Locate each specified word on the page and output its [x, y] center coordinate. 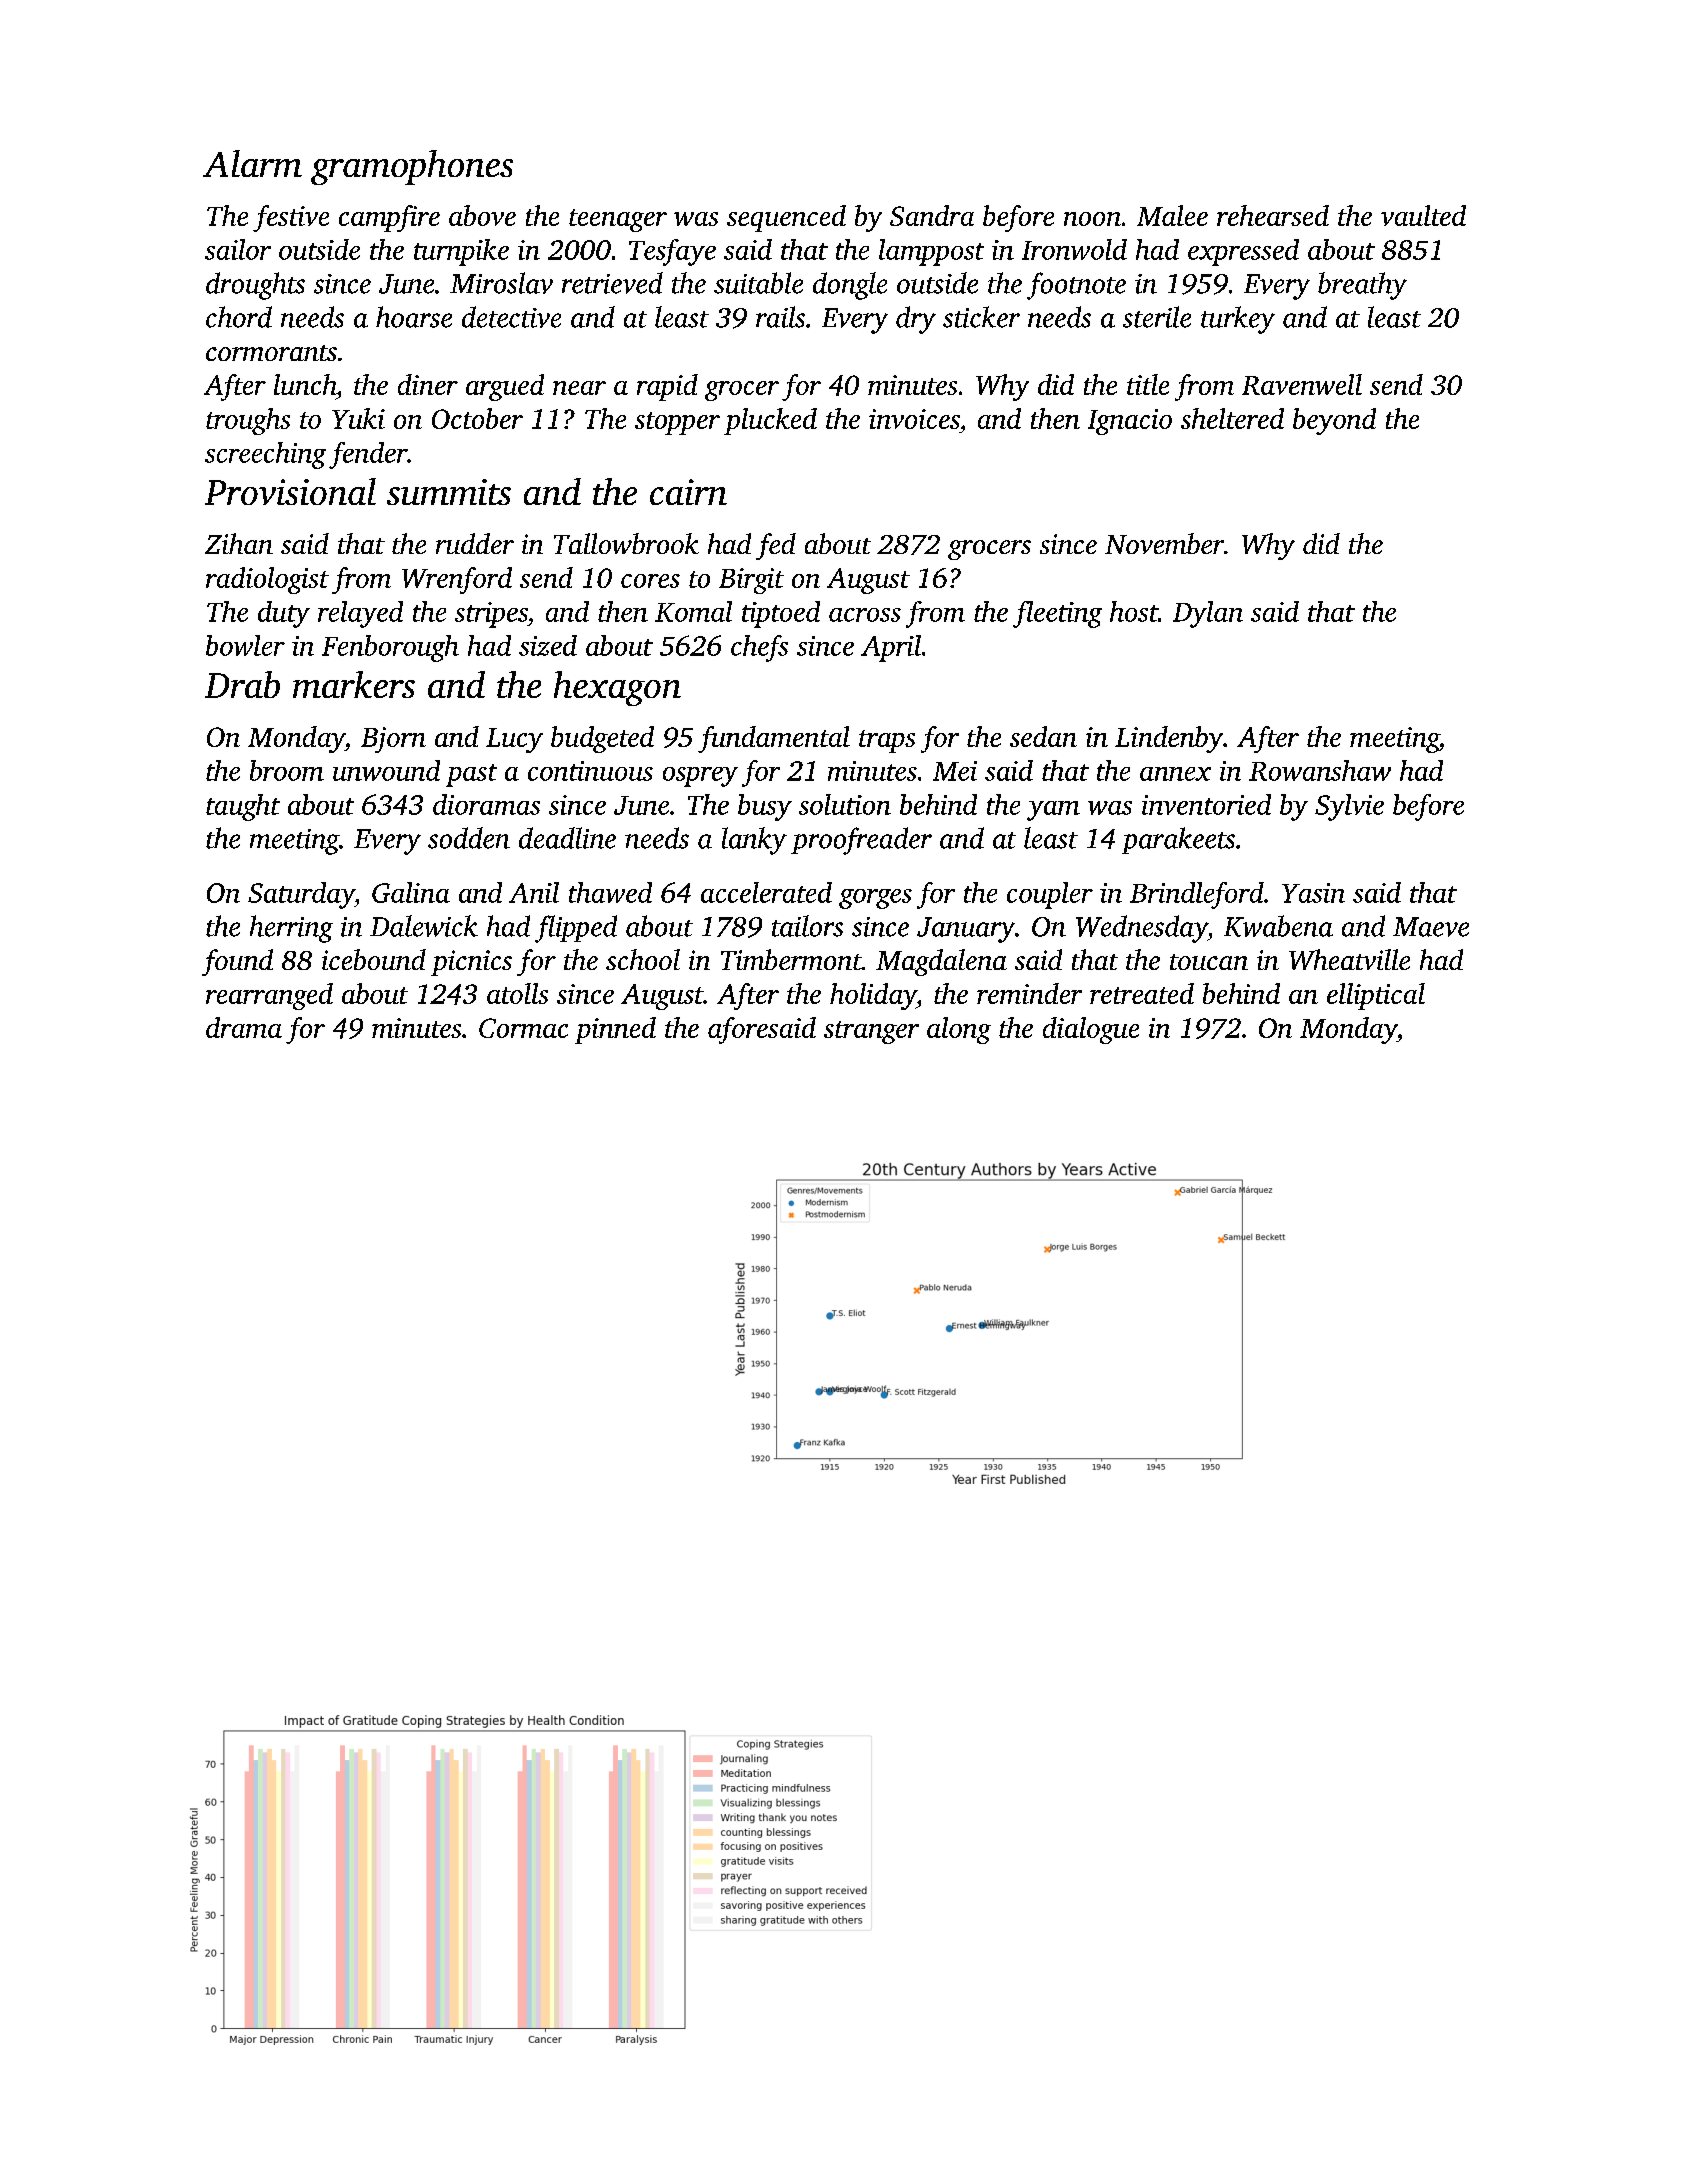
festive [291, 218]
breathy [1362, 286]
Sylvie [1349, 807]
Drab [242, 684]
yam [1053, 811]
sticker [981, 317]
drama [244, 1027]
